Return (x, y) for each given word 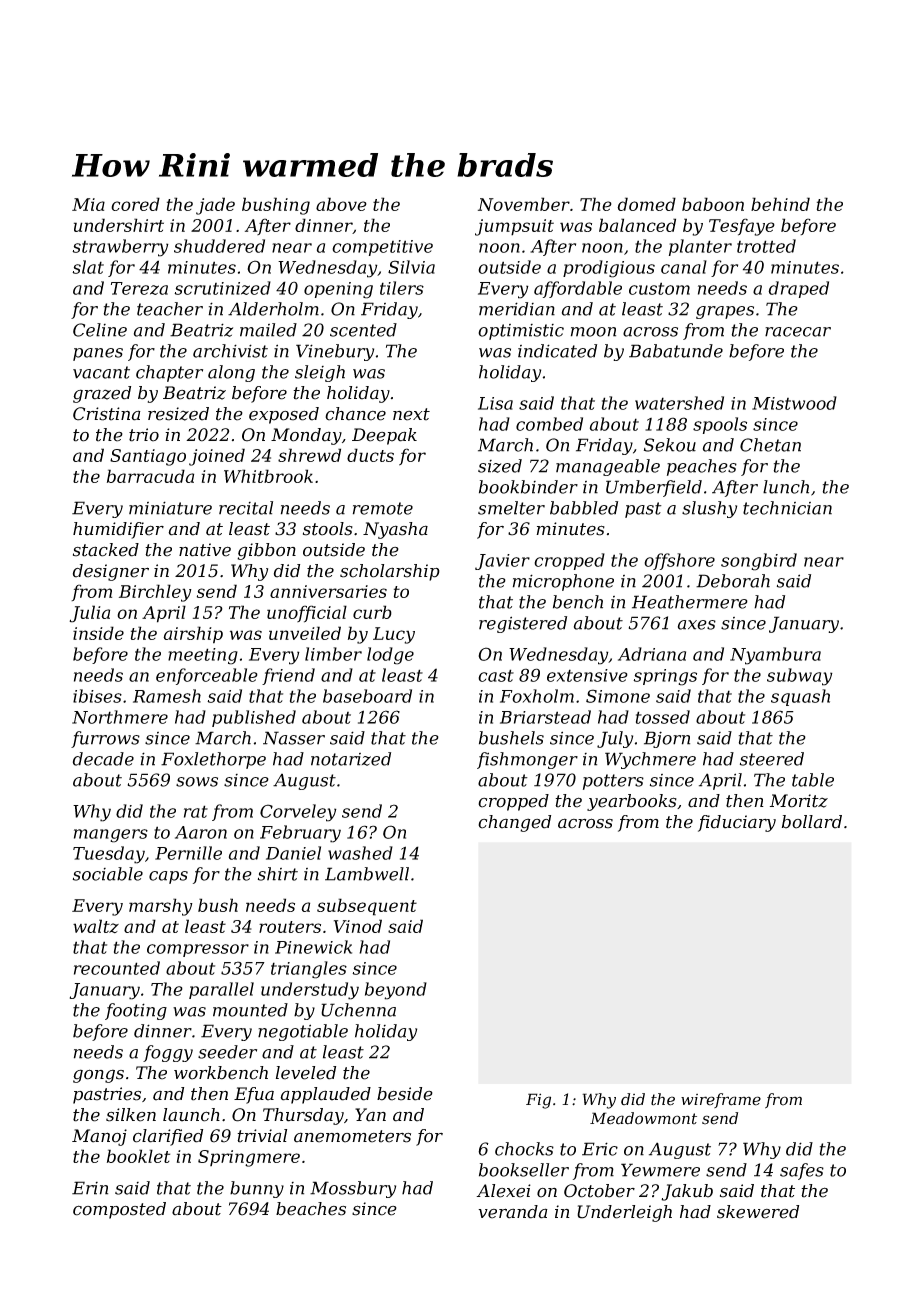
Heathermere (690, 602)
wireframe (721, 1100)
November (524, 204)
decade (103, 759)
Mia (88, 204)
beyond (396, 991)
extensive (587, 675)
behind (780, 204)
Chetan (770, 445)
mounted (250, 1010)
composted (119, 1210)
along (231, 373)
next (411, 414)
